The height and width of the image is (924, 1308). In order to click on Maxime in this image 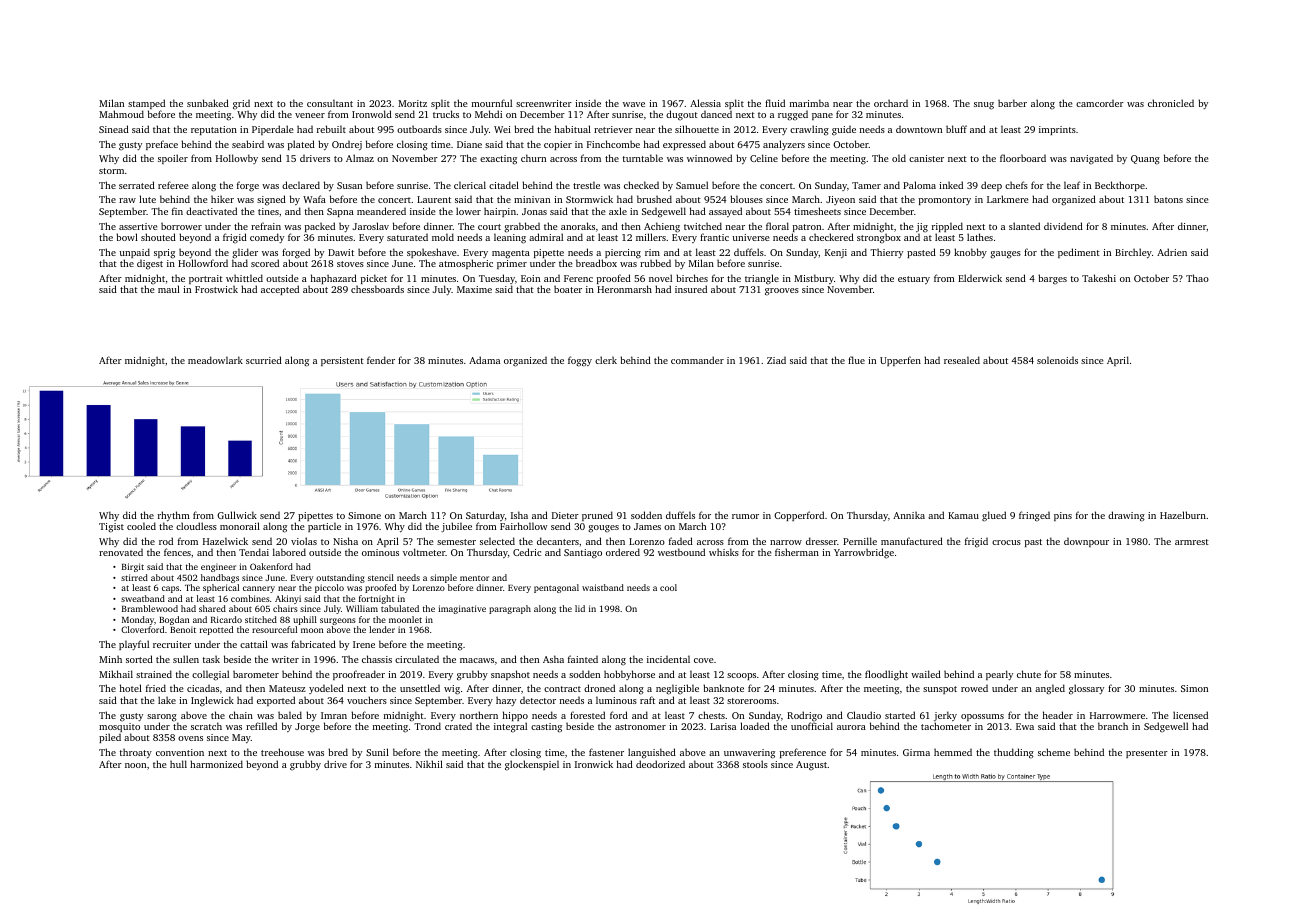, I will do `click(474, 289)`.
